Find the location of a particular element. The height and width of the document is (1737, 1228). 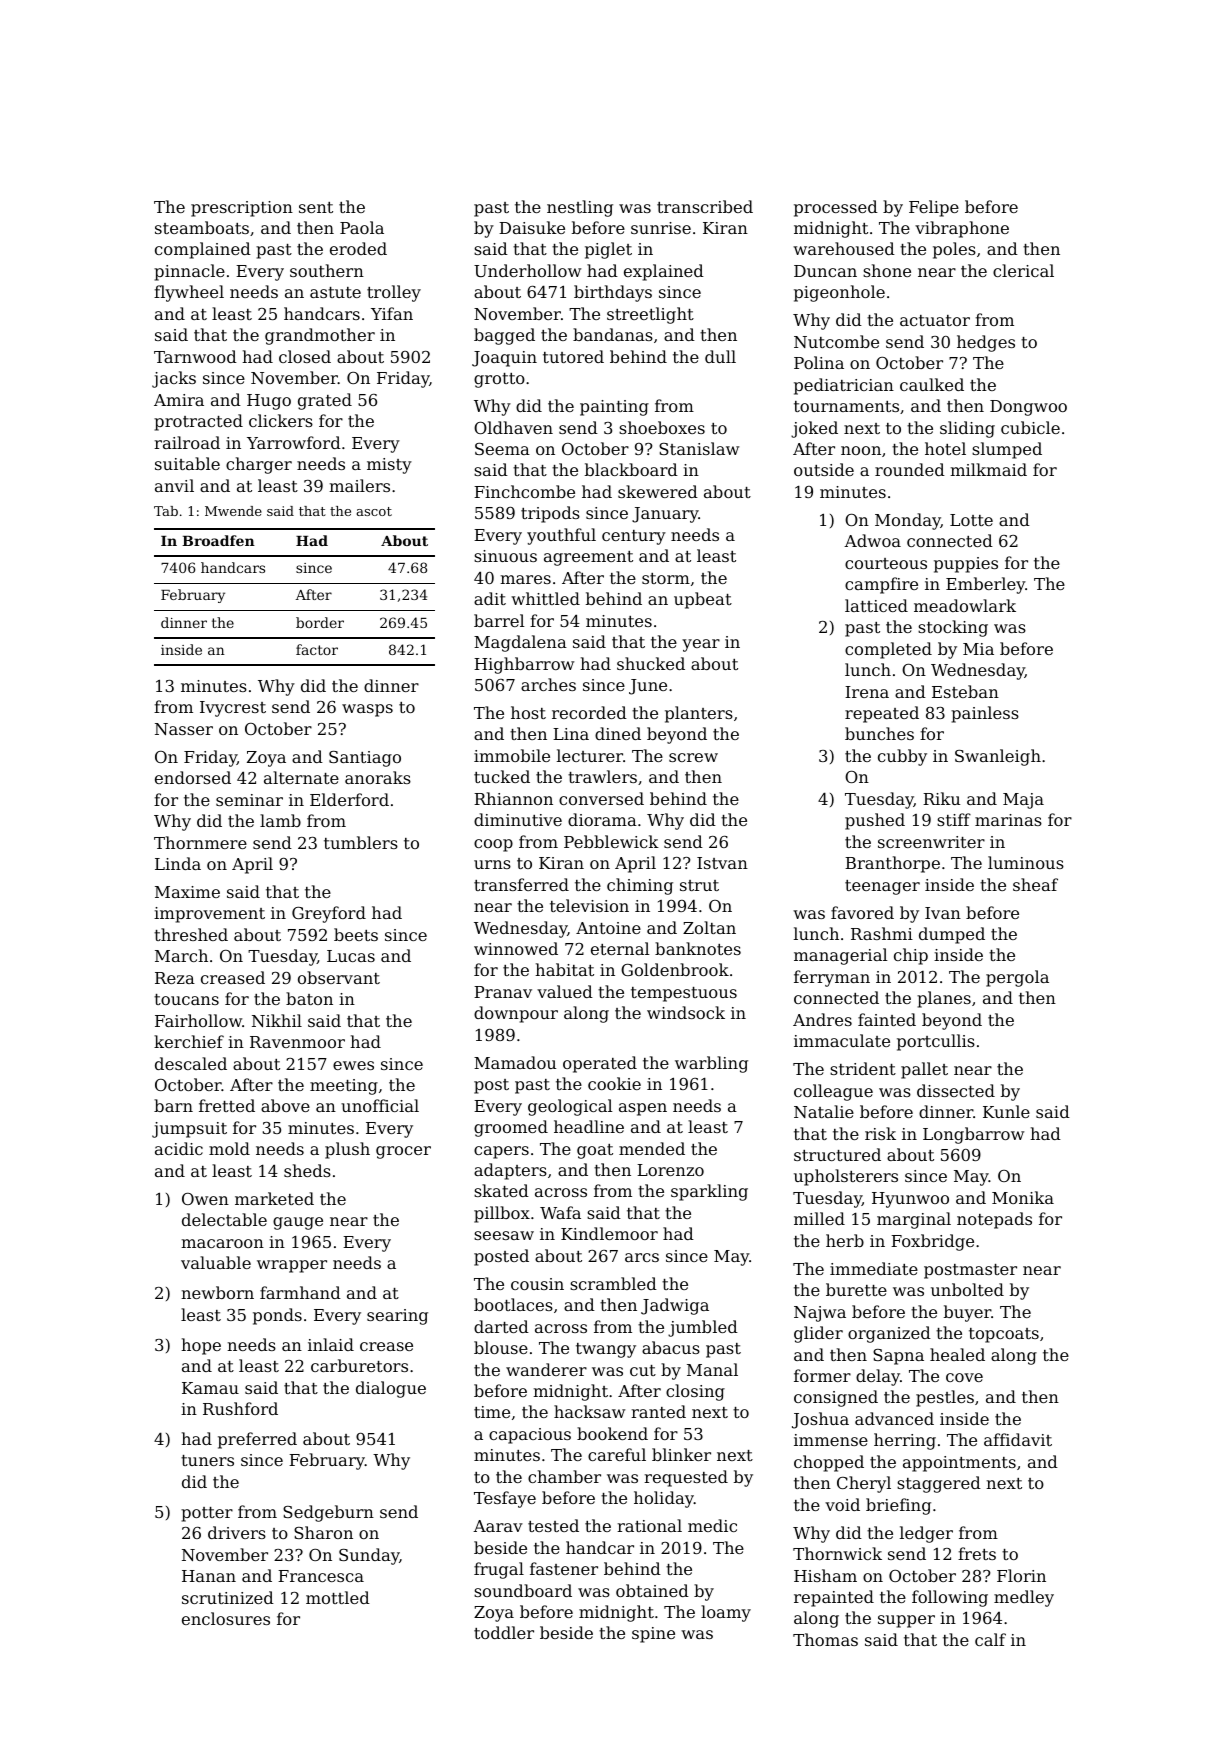

clerical is located at coordinates (1023, 270).
